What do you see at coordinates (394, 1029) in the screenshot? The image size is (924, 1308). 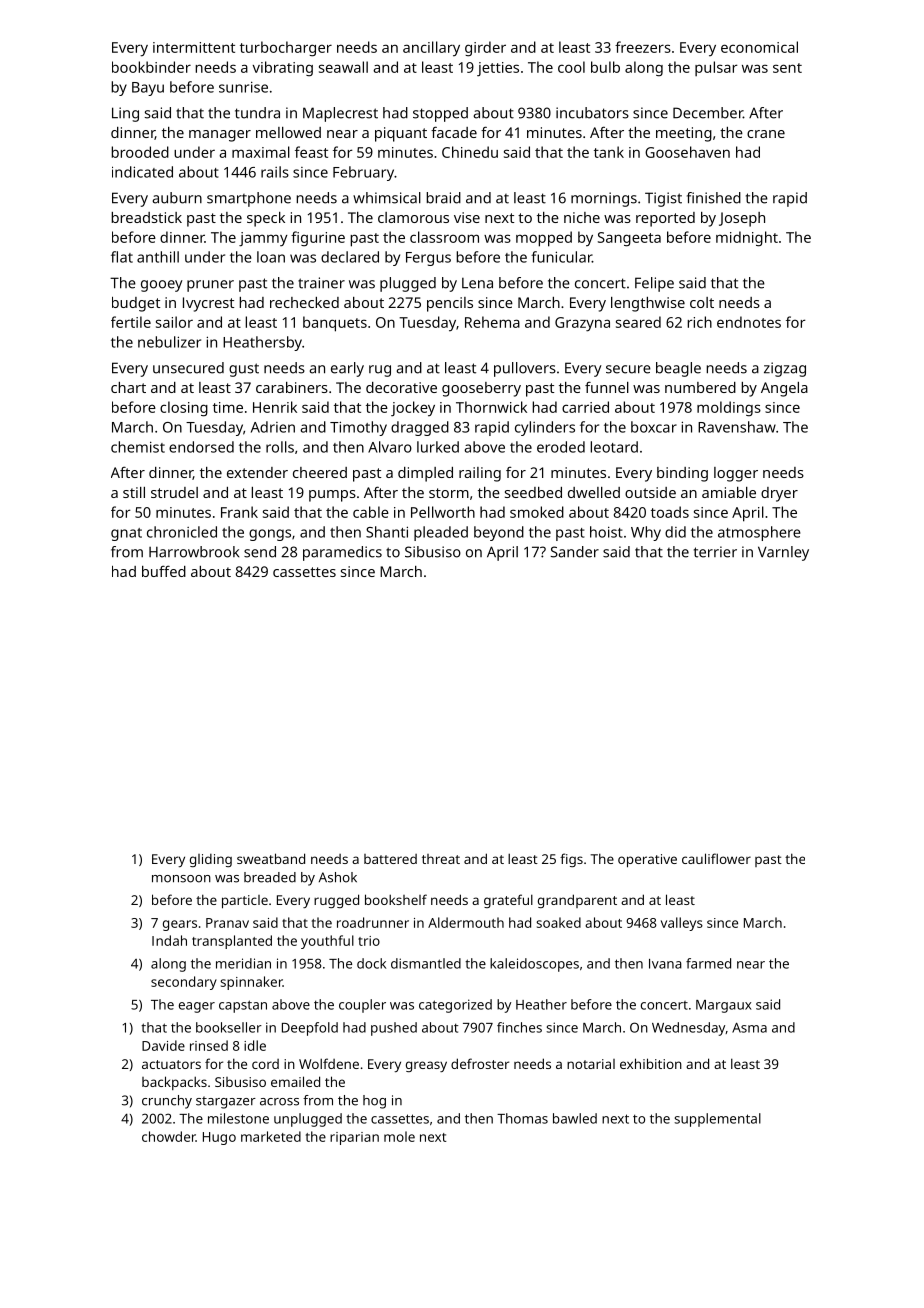 I see `pushed` at bounding box center [394, 1029].
